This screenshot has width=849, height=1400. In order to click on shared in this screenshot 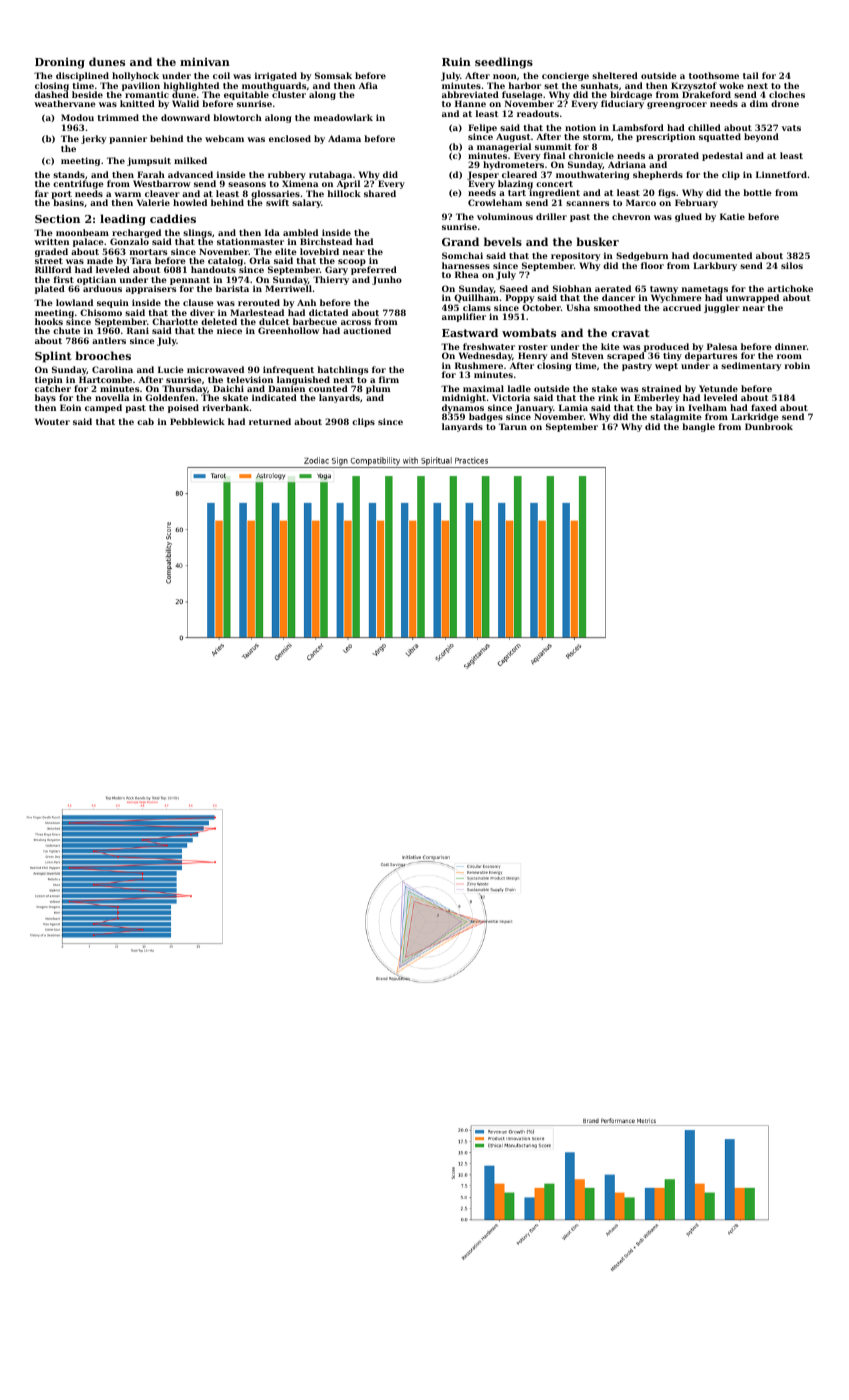, I will do `click(380, 193)`.
